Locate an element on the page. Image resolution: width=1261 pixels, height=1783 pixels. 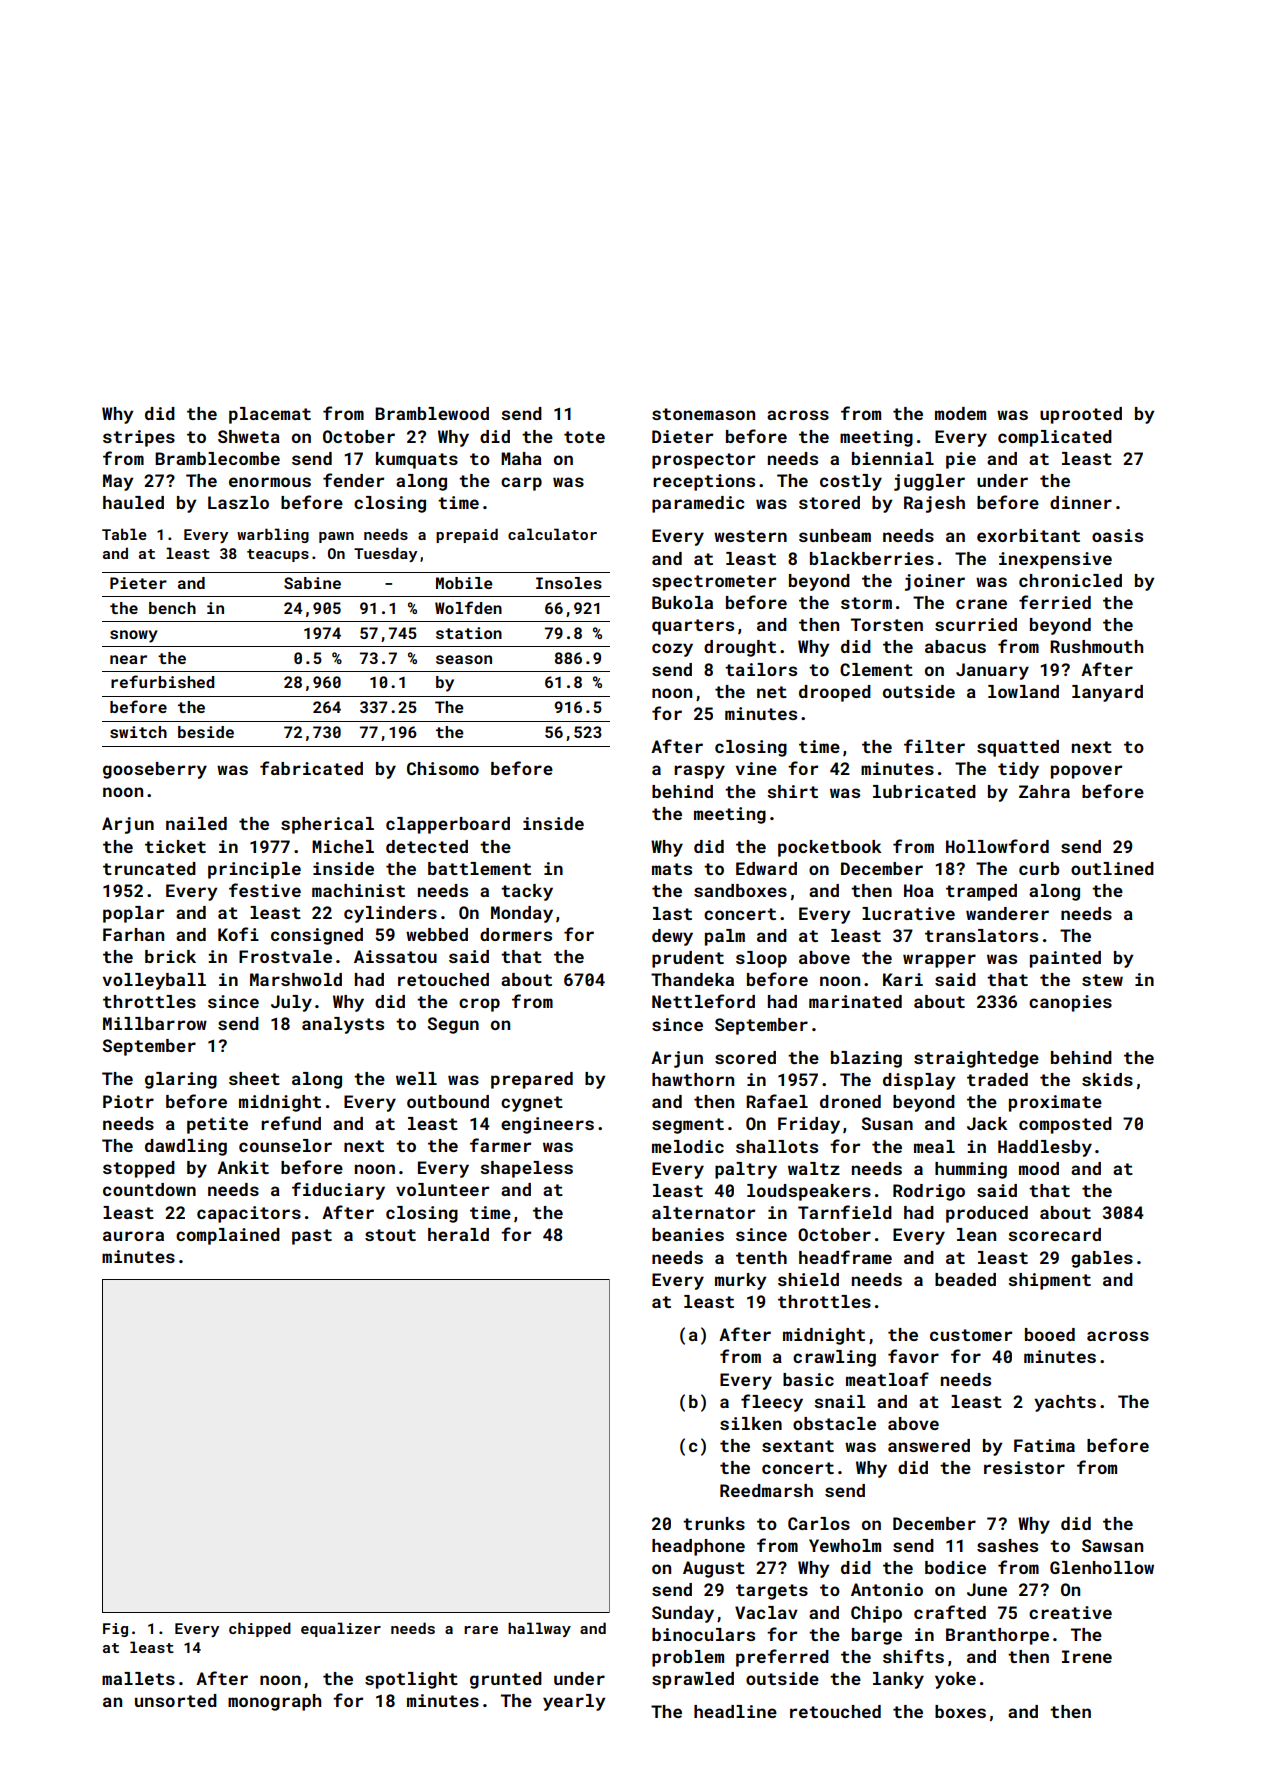
Segun is located at coordinates (453, 1025).
